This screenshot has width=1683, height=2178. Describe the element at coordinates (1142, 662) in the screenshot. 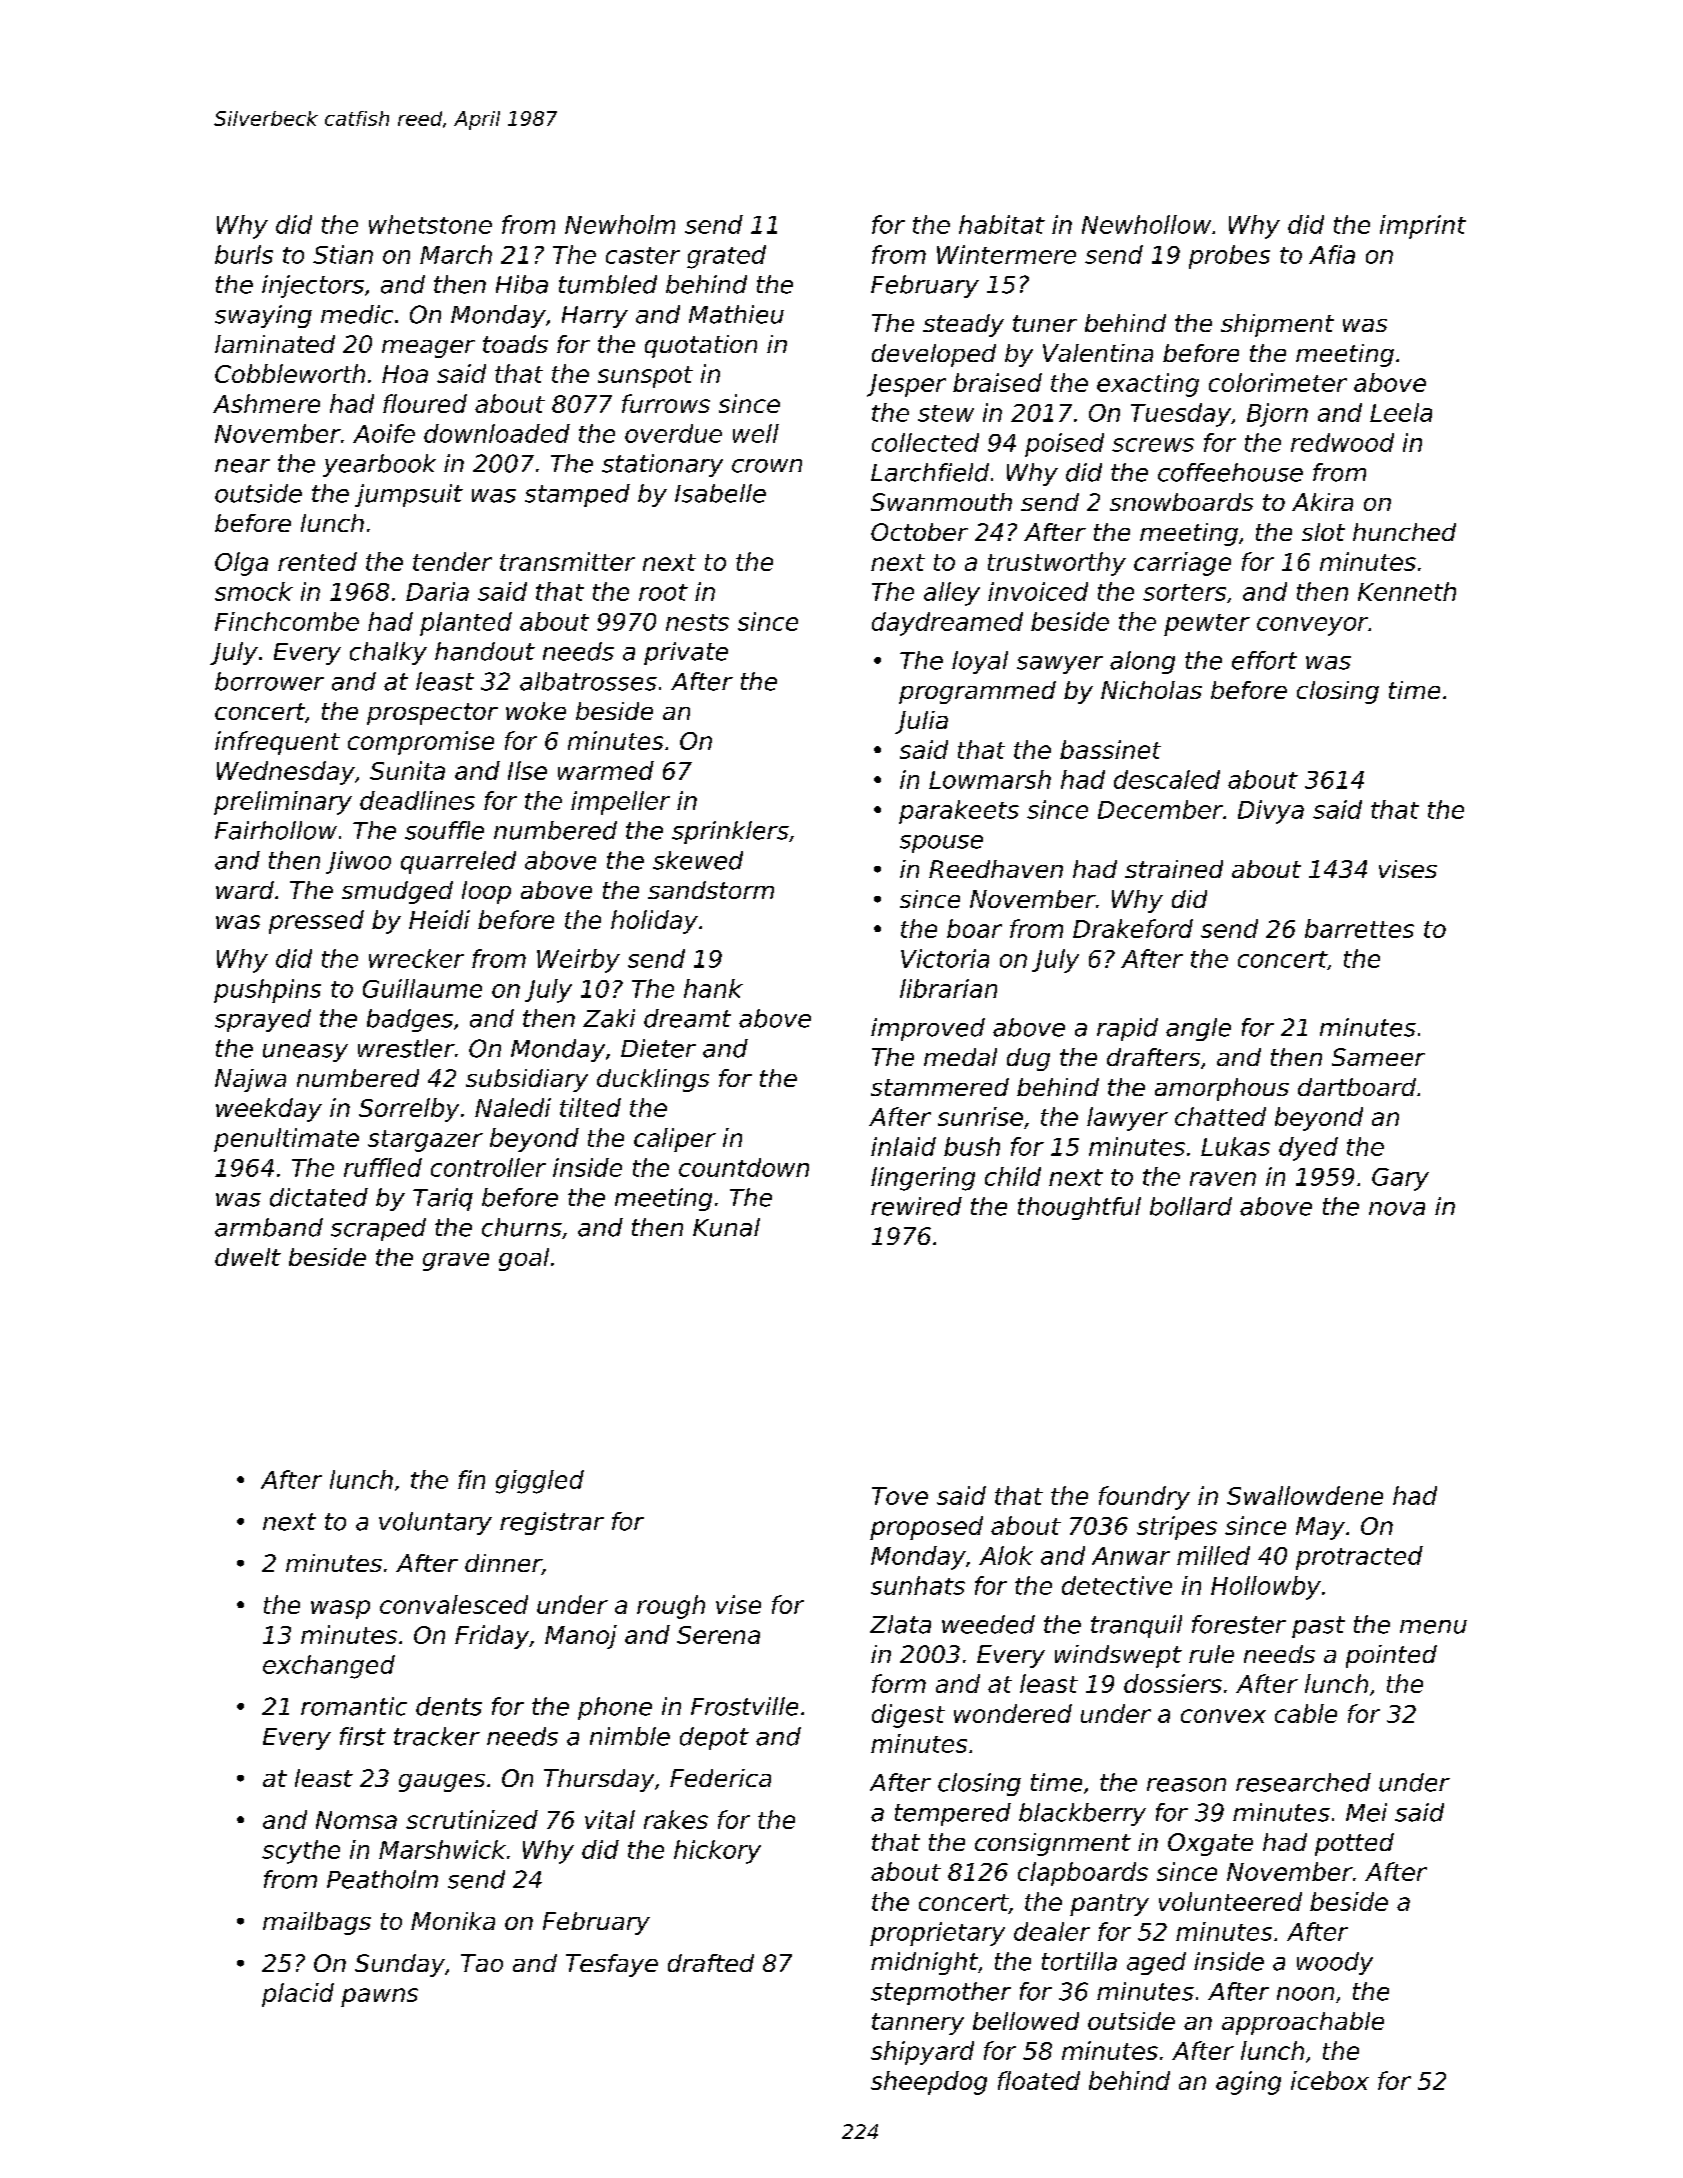

I see `along` at that location.
